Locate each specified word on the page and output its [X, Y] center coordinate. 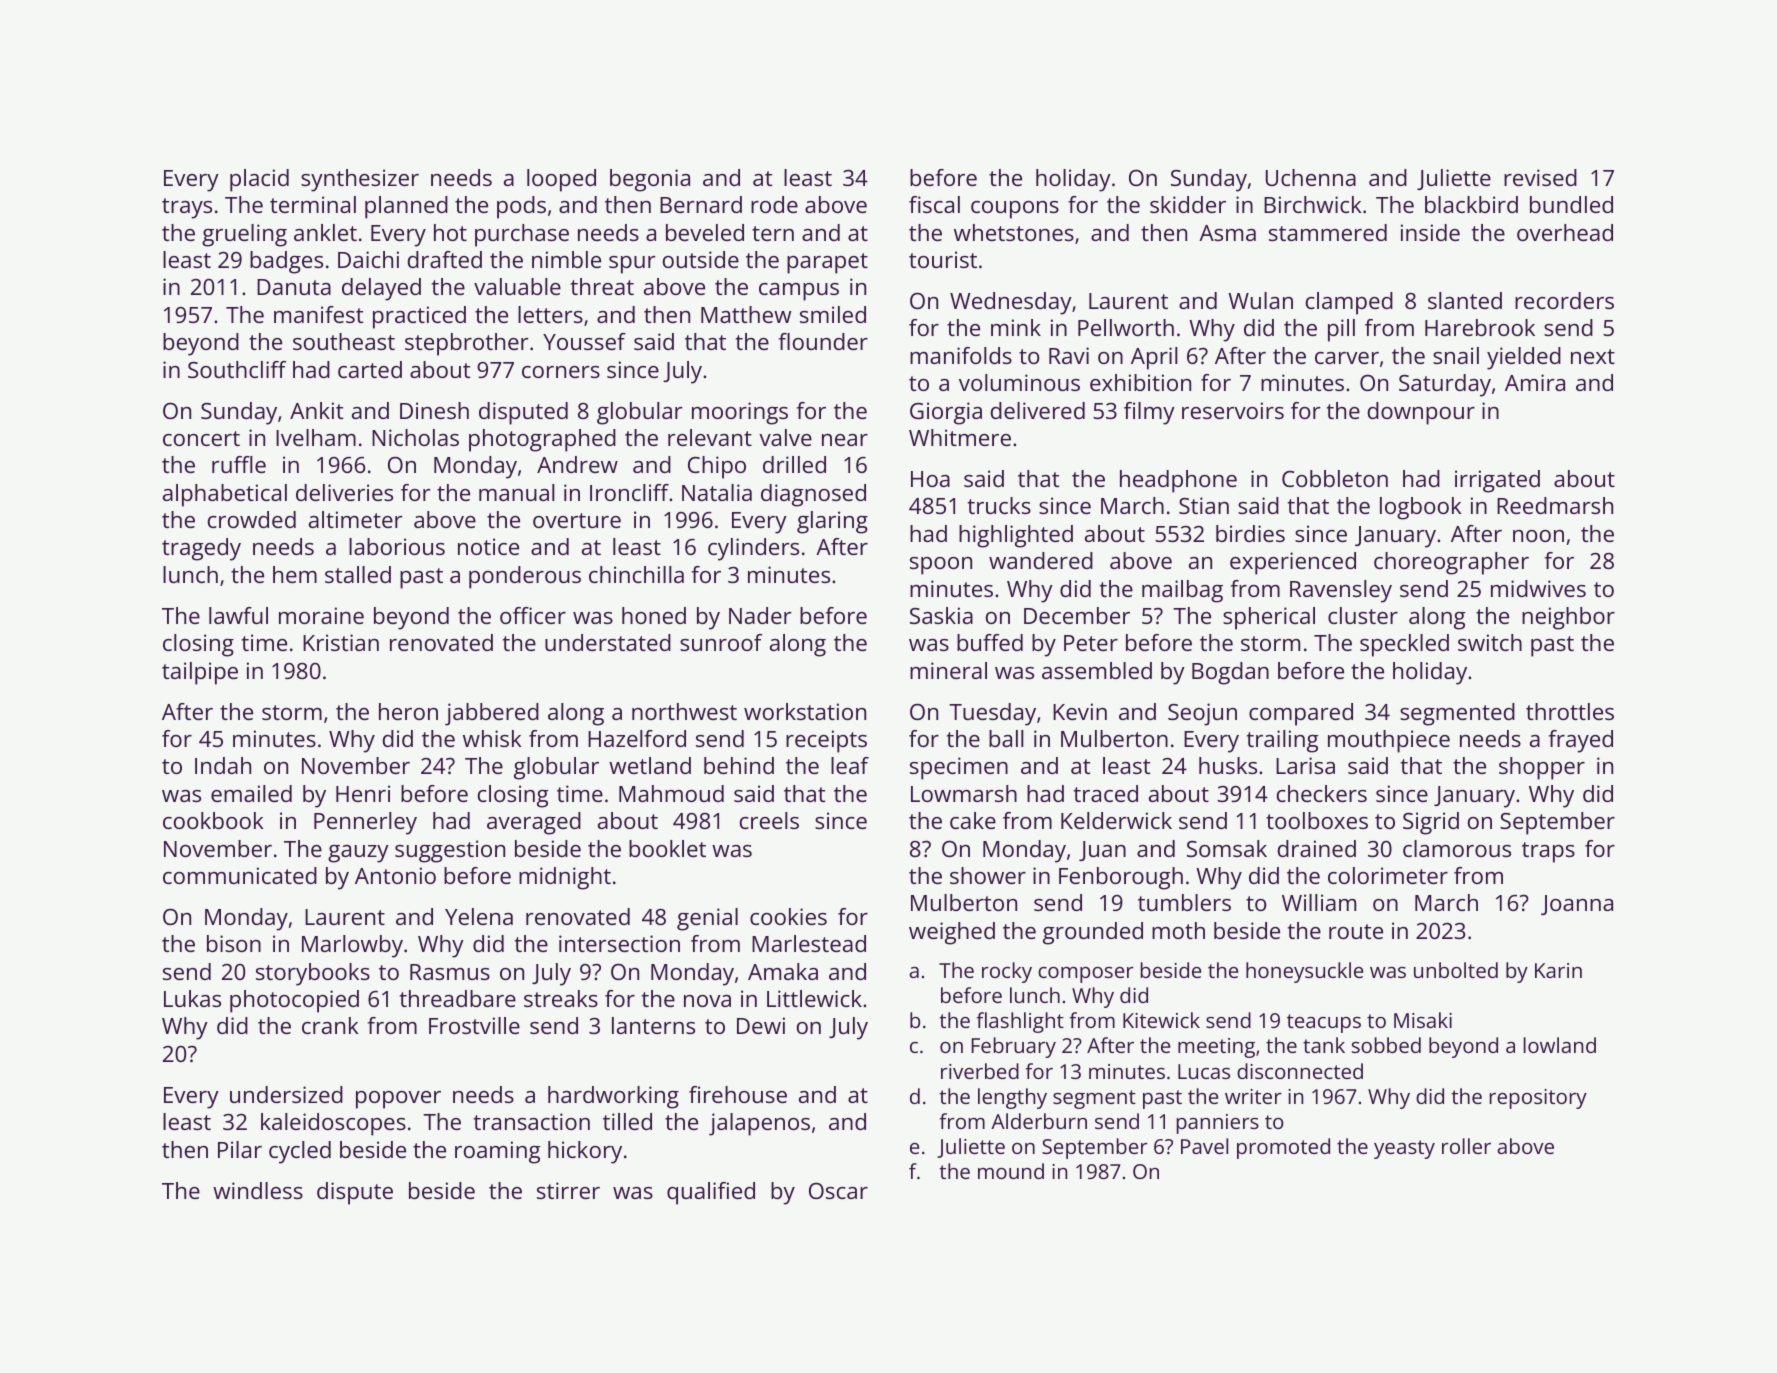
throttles [1570, 711]
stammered [1328, 232]
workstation [805, 711]
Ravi [1069, 355]
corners [561, 372]
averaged [534, 823]
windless [258, 1190]
